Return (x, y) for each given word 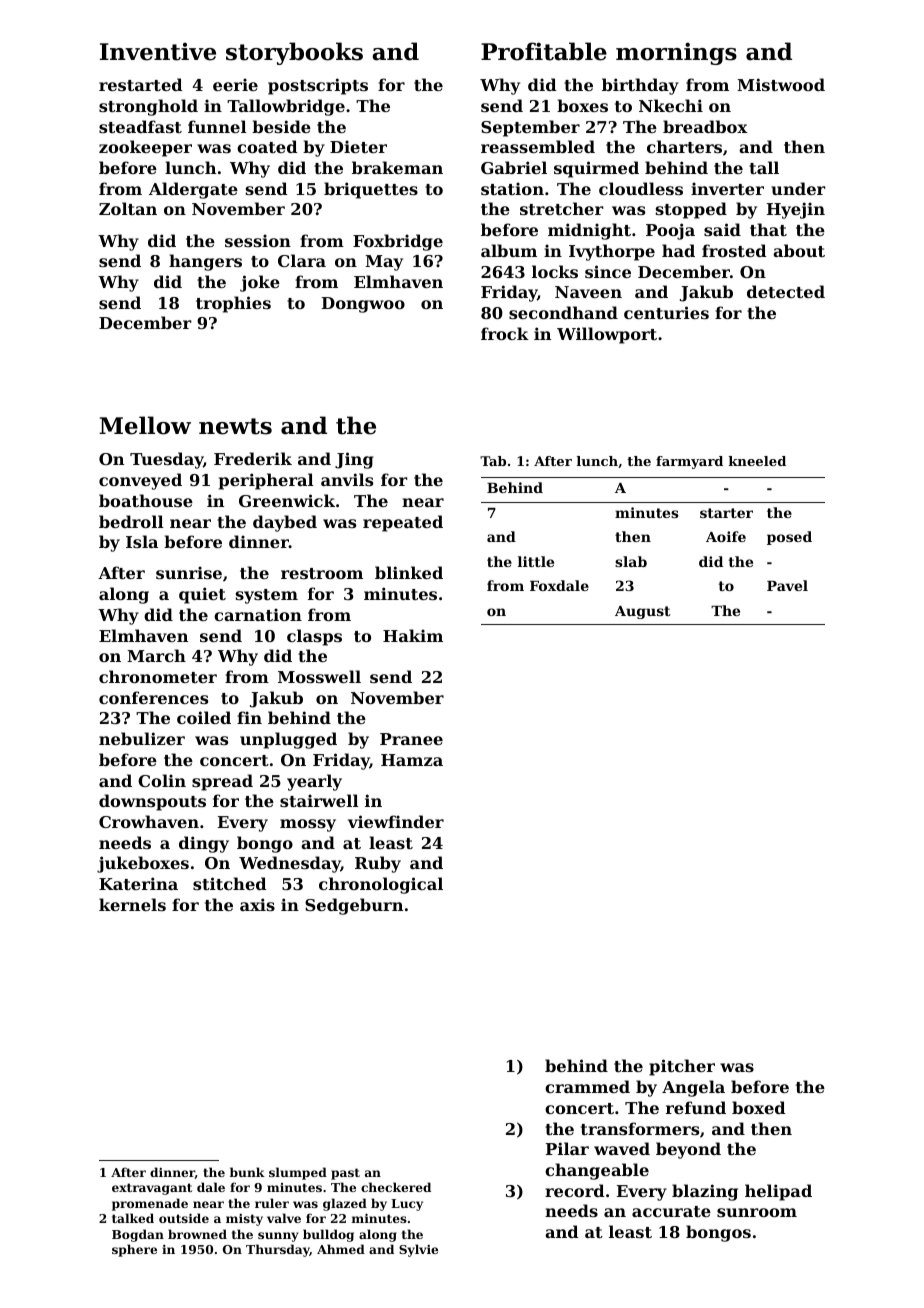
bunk (247, 1172)
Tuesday (166, 460)
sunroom (757, 1212)
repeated (403, 523)
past (345, 1174)
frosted (734, 250)
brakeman (397, 167)
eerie (235, 84)
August (643, 612)
